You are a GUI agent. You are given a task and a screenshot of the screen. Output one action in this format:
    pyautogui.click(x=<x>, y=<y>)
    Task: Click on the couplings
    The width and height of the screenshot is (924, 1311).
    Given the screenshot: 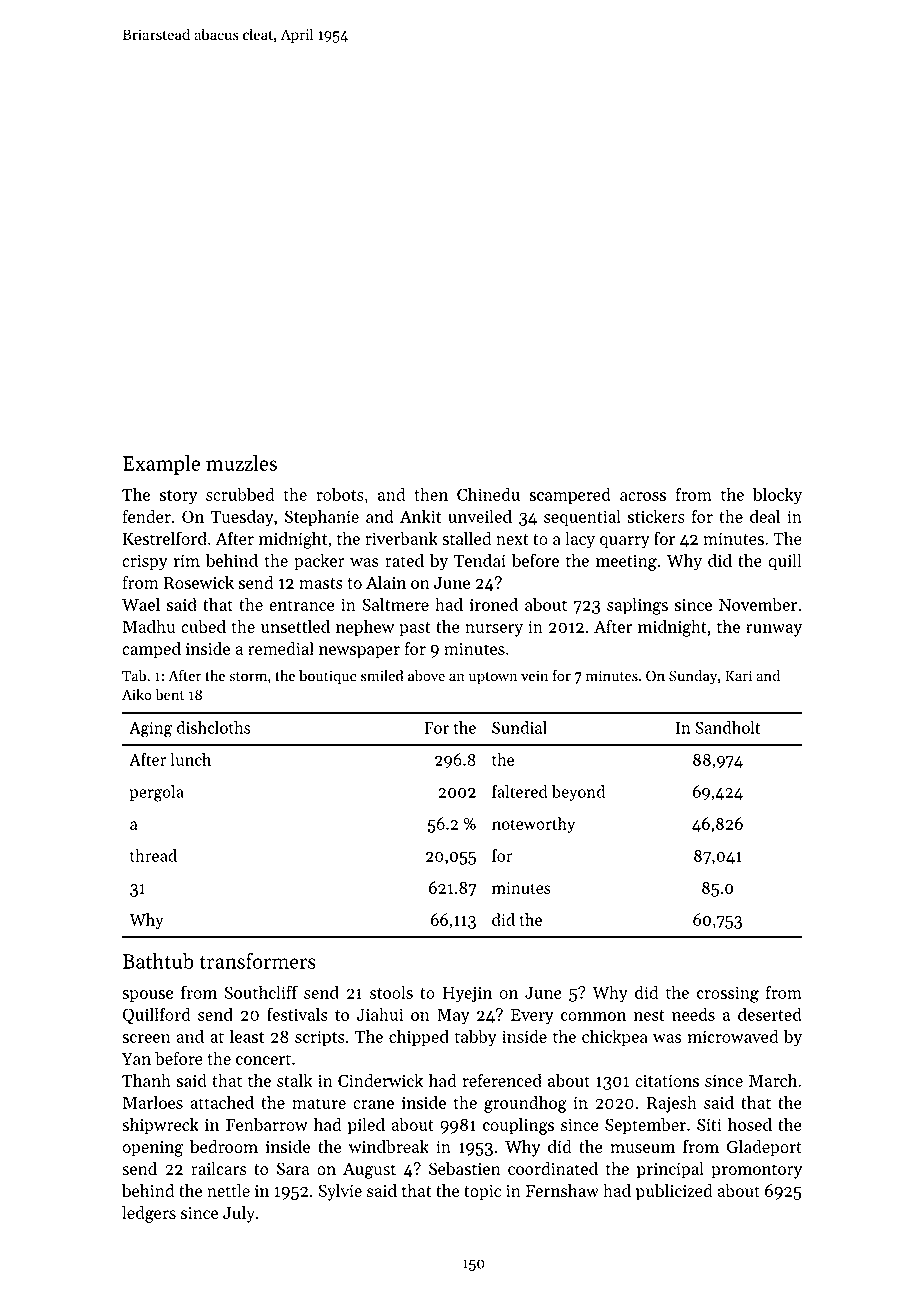 What is the action you would take?
    pyautogui.click(x=518, y=1126)
